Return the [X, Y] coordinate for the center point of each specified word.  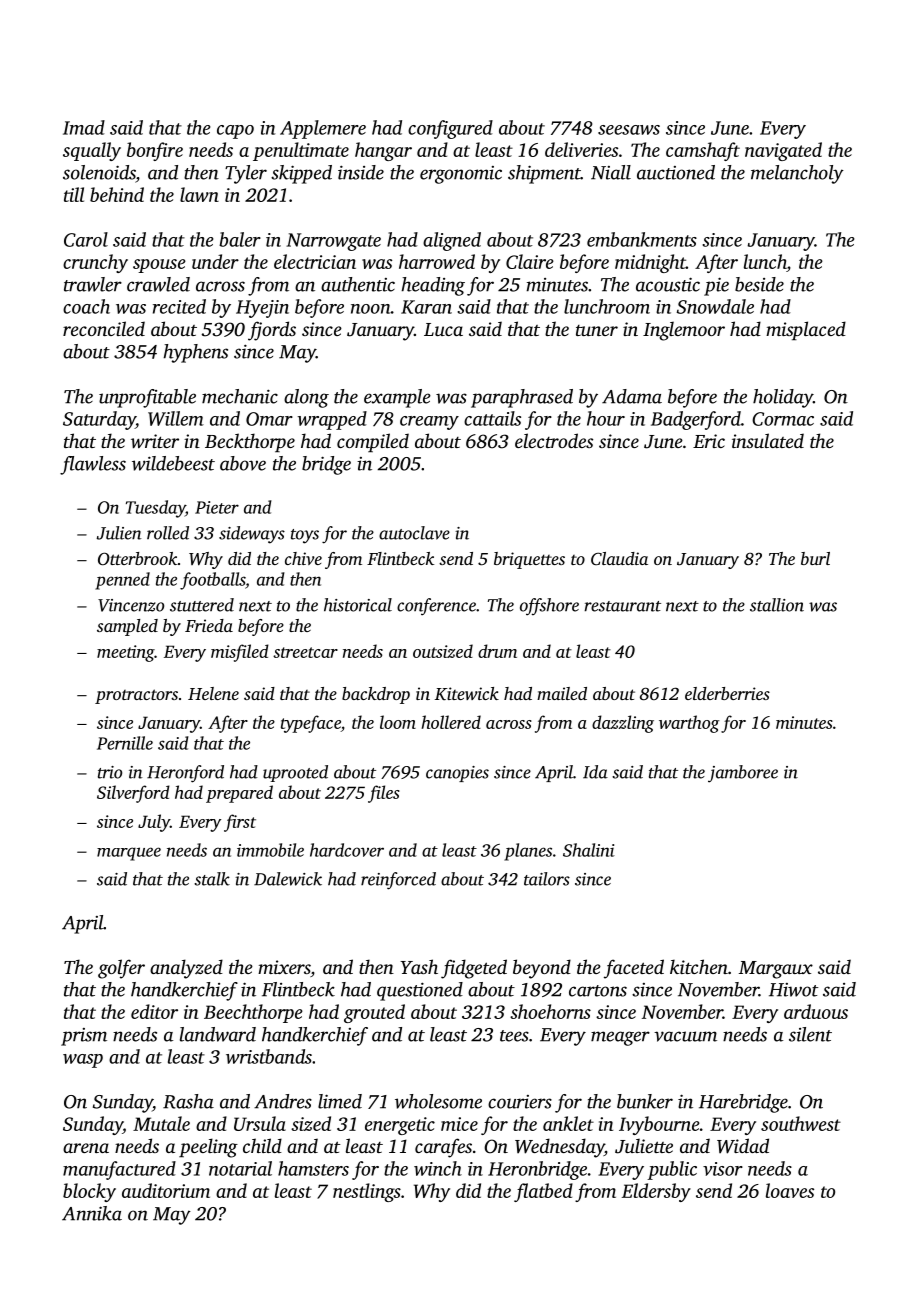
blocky [89, 1192]
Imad [84, 127]
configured [450, 129]
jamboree [743, 774]
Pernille [125, 743]
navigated [783, 151]
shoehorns [550, 1011]
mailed [562, 693]
